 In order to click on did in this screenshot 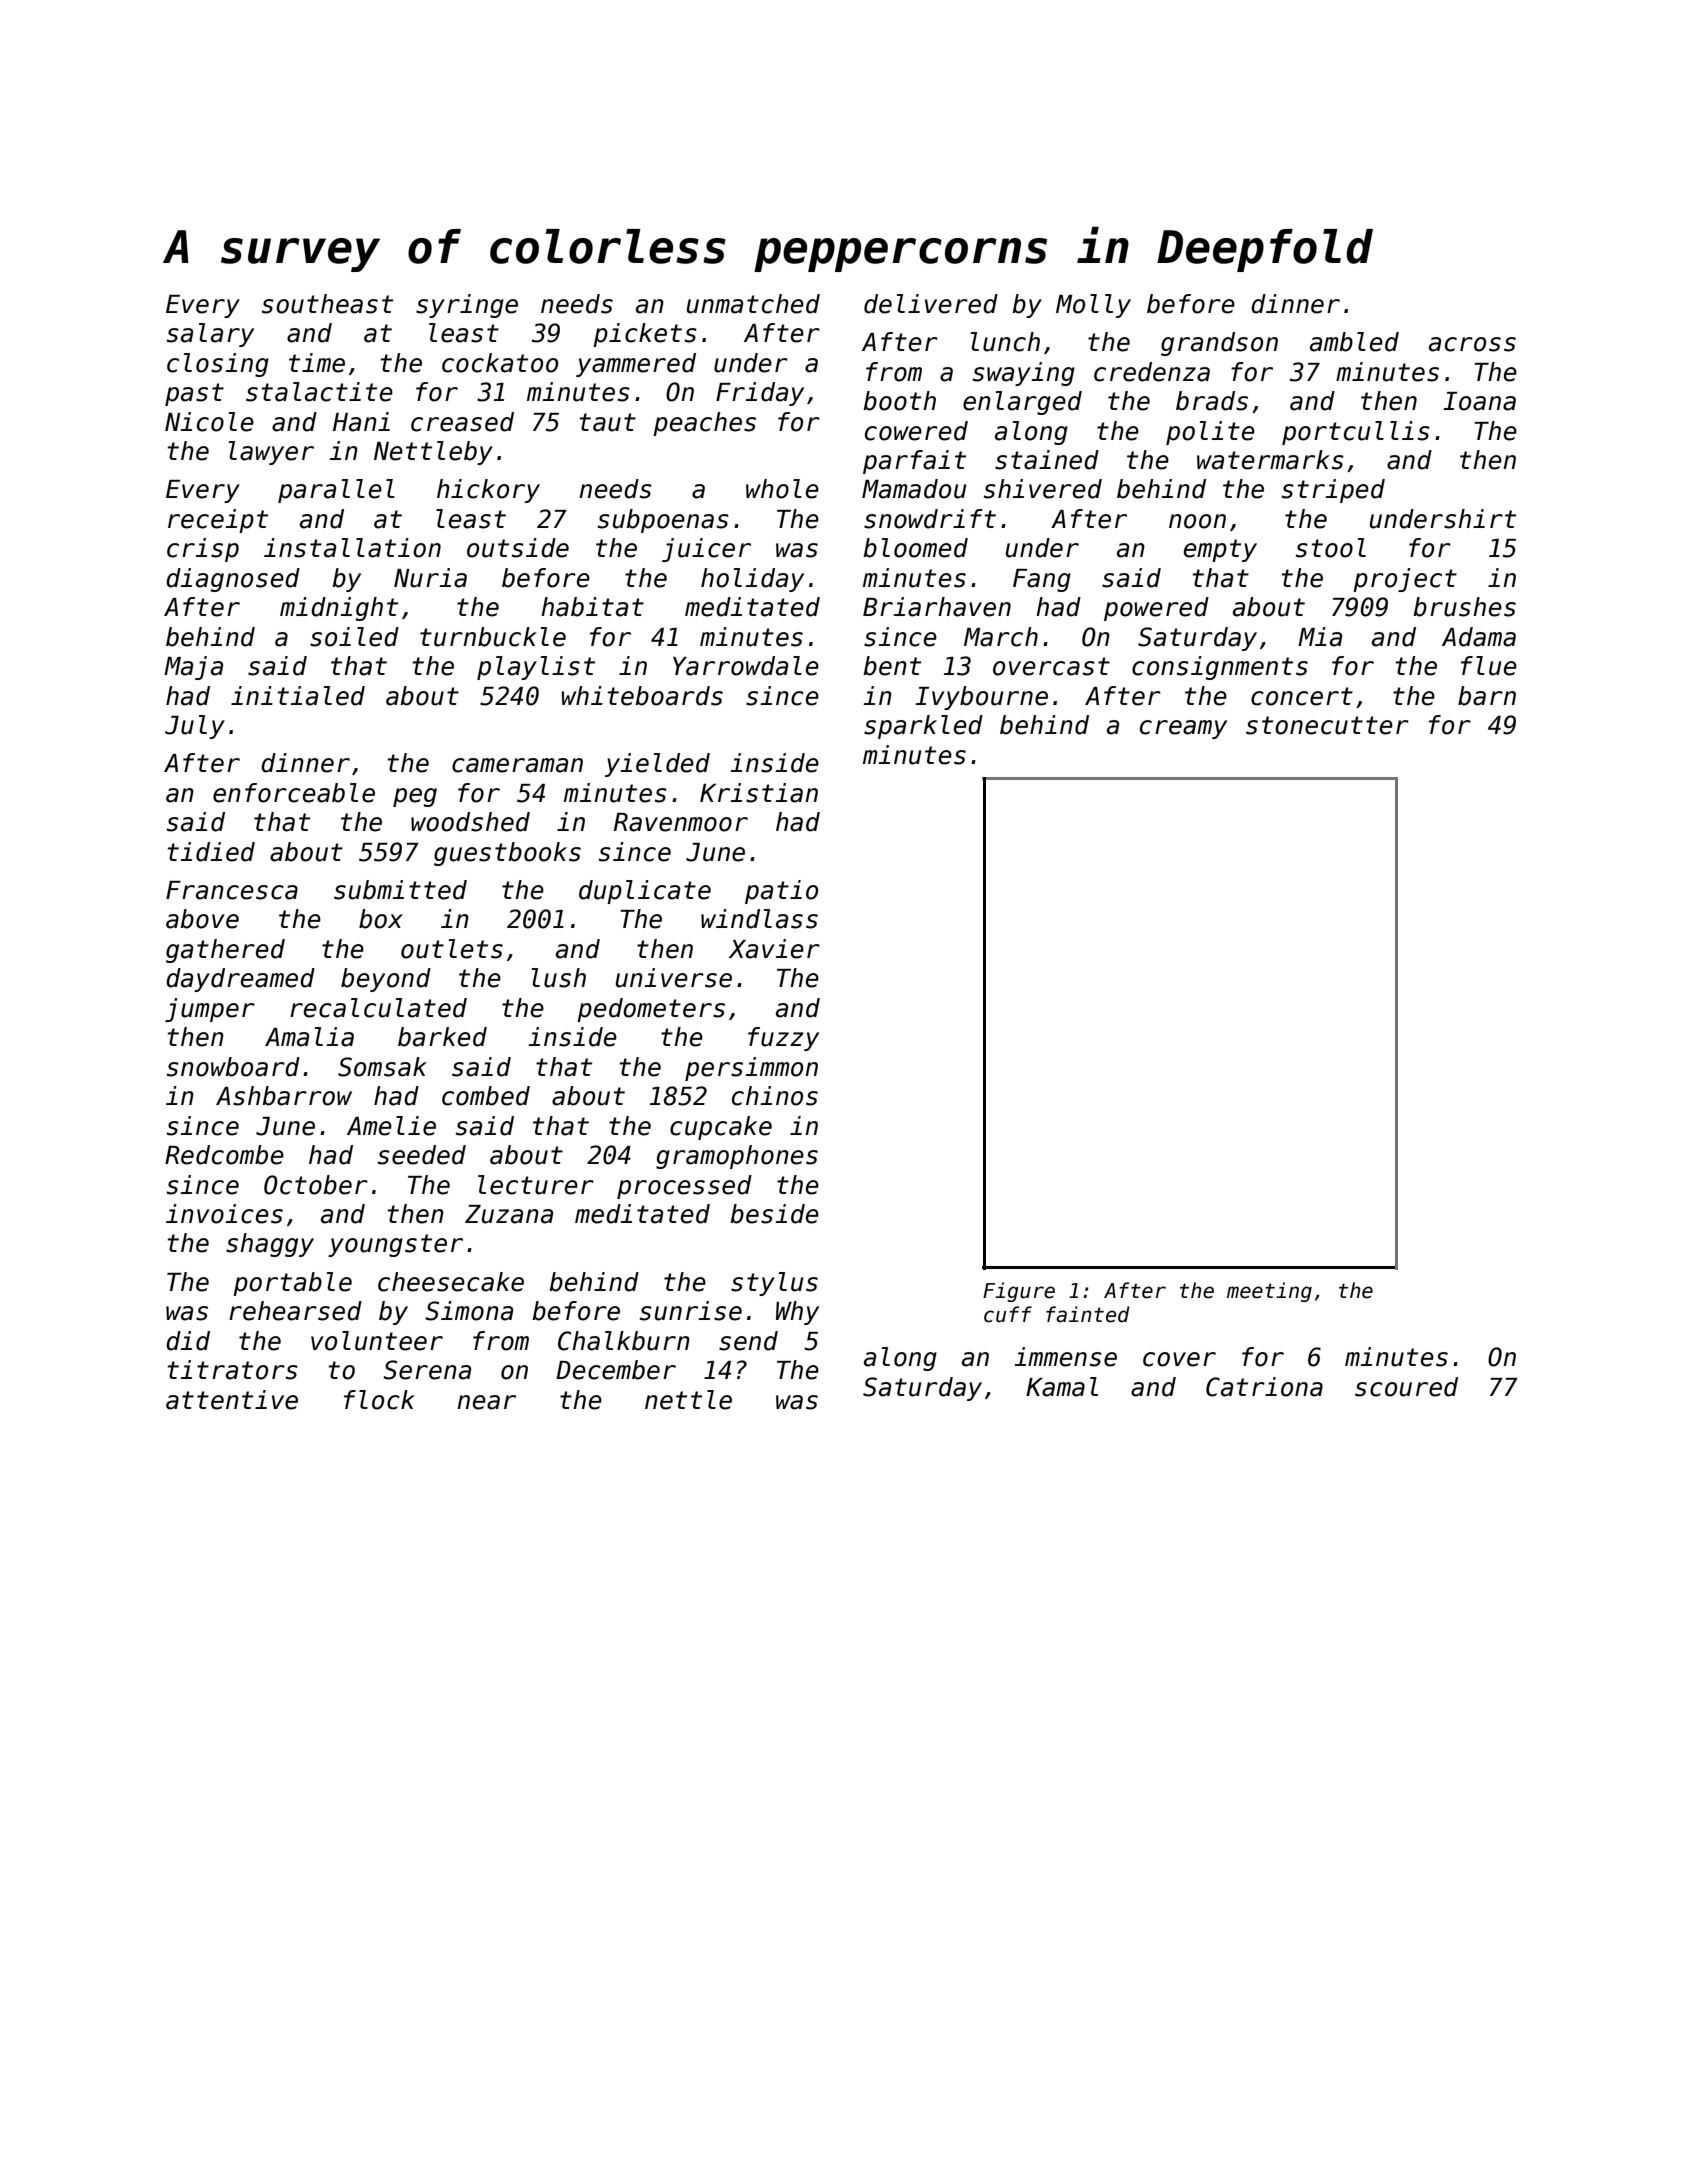, I will do `click(188, 1341)`.
